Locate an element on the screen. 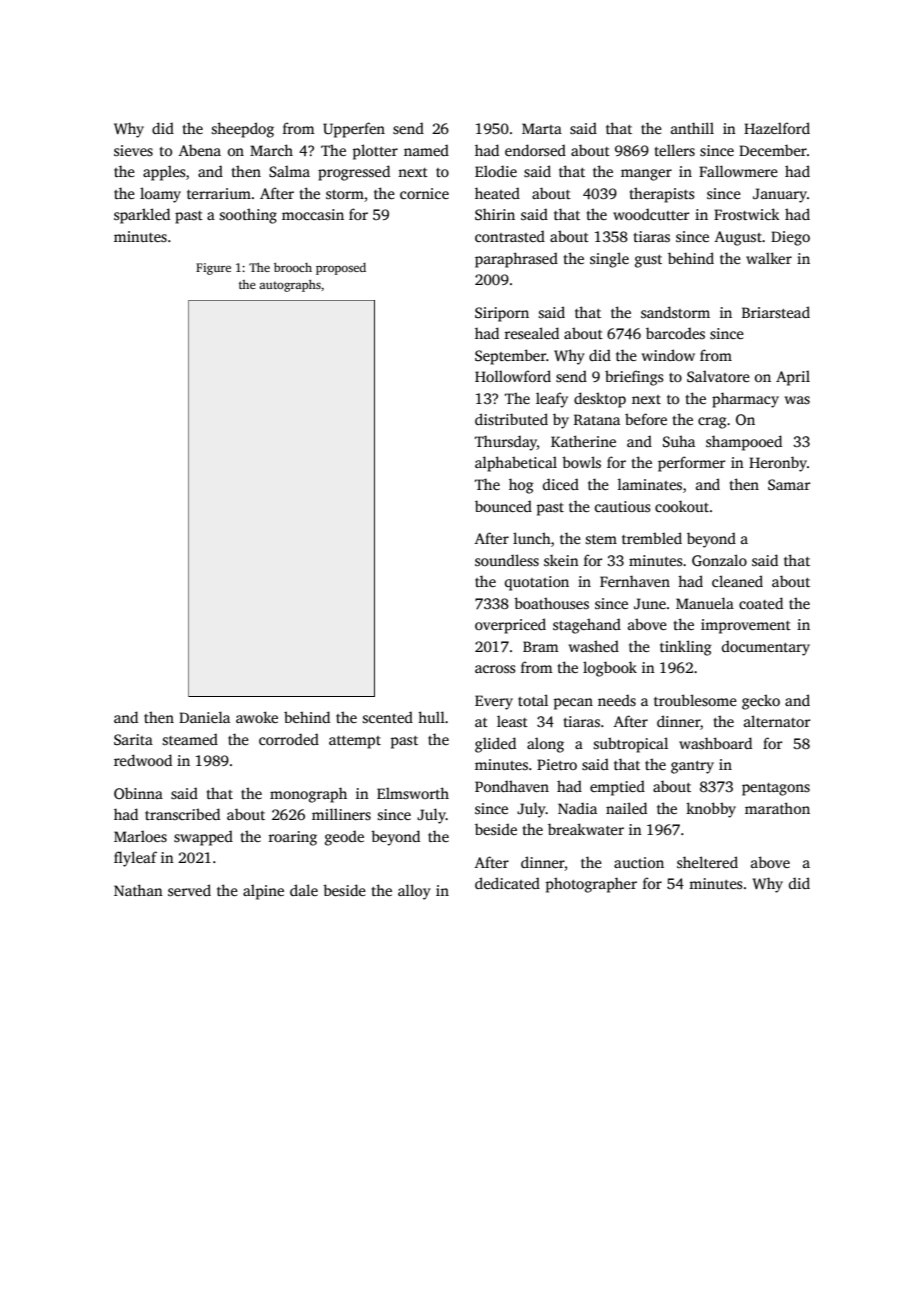 The height and width of the screenshot is (1314, 924). pecan is located at coordinates (573, 704).
